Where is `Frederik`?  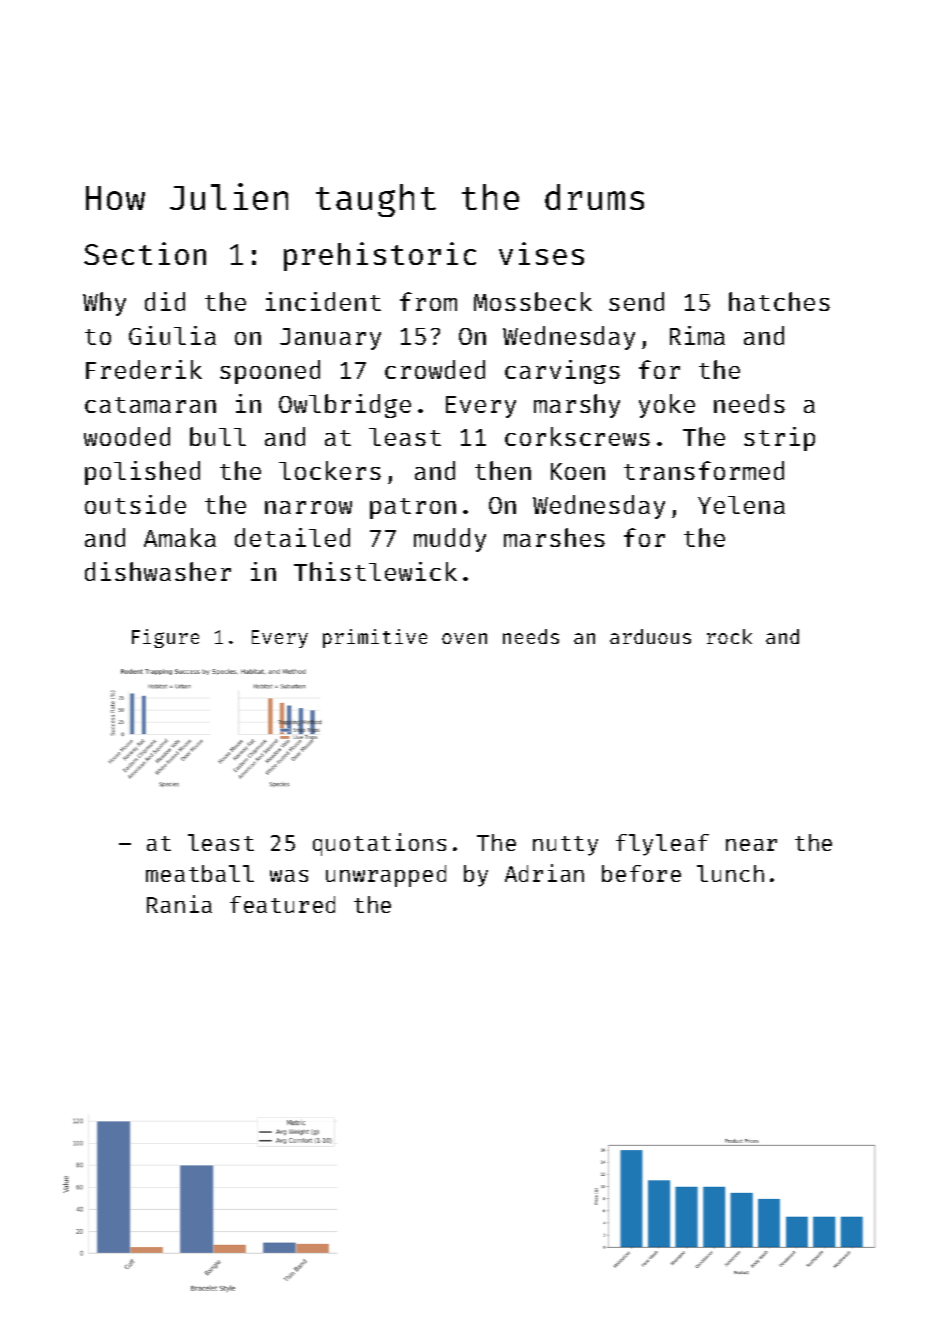 Frederik is located at coordinates (144, 369).
